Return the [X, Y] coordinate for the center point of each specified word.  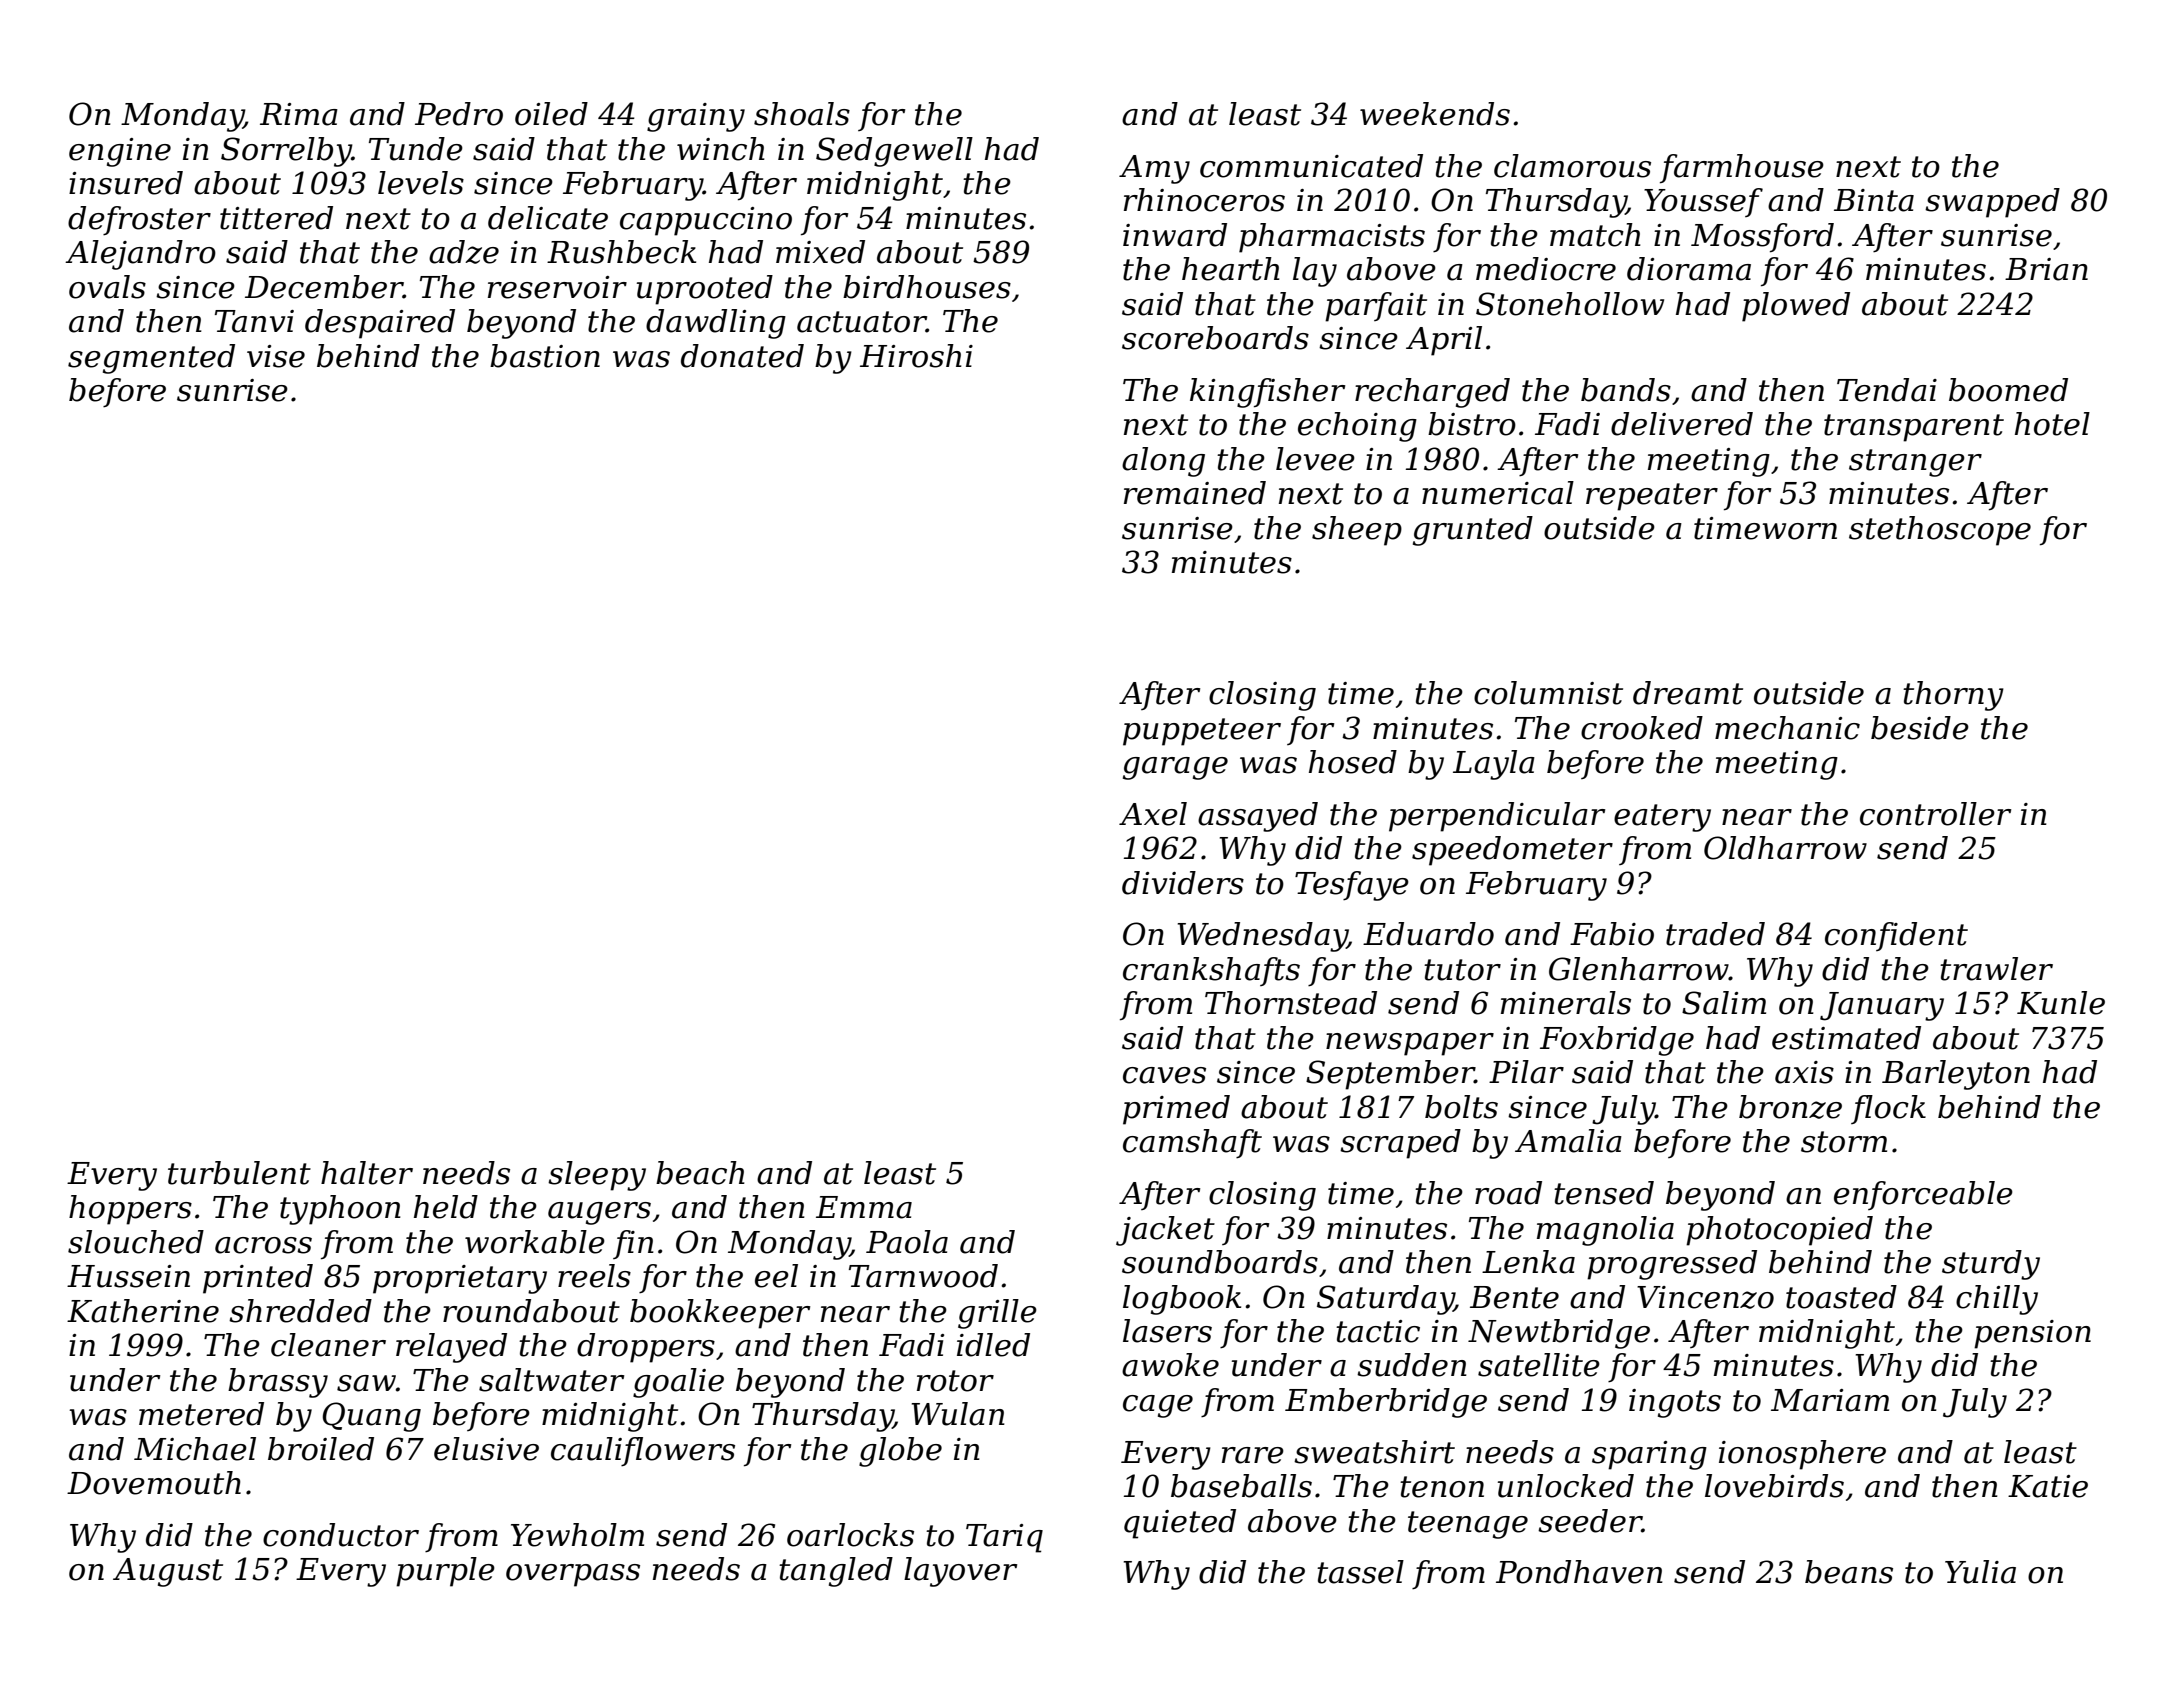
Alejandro [140, 255]
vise [276, 356]
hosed [1353, 762]
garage [1175, 768]
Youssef [1703, 202]
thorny [1953, 696]
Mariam [1830, 1400]
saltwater [551, 1380]
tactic [1378, 1331]
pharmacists [1332, 238]
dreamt [1688, 693]
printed [258, 1279]
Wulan [958, 1414]
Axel [1153, 814]
